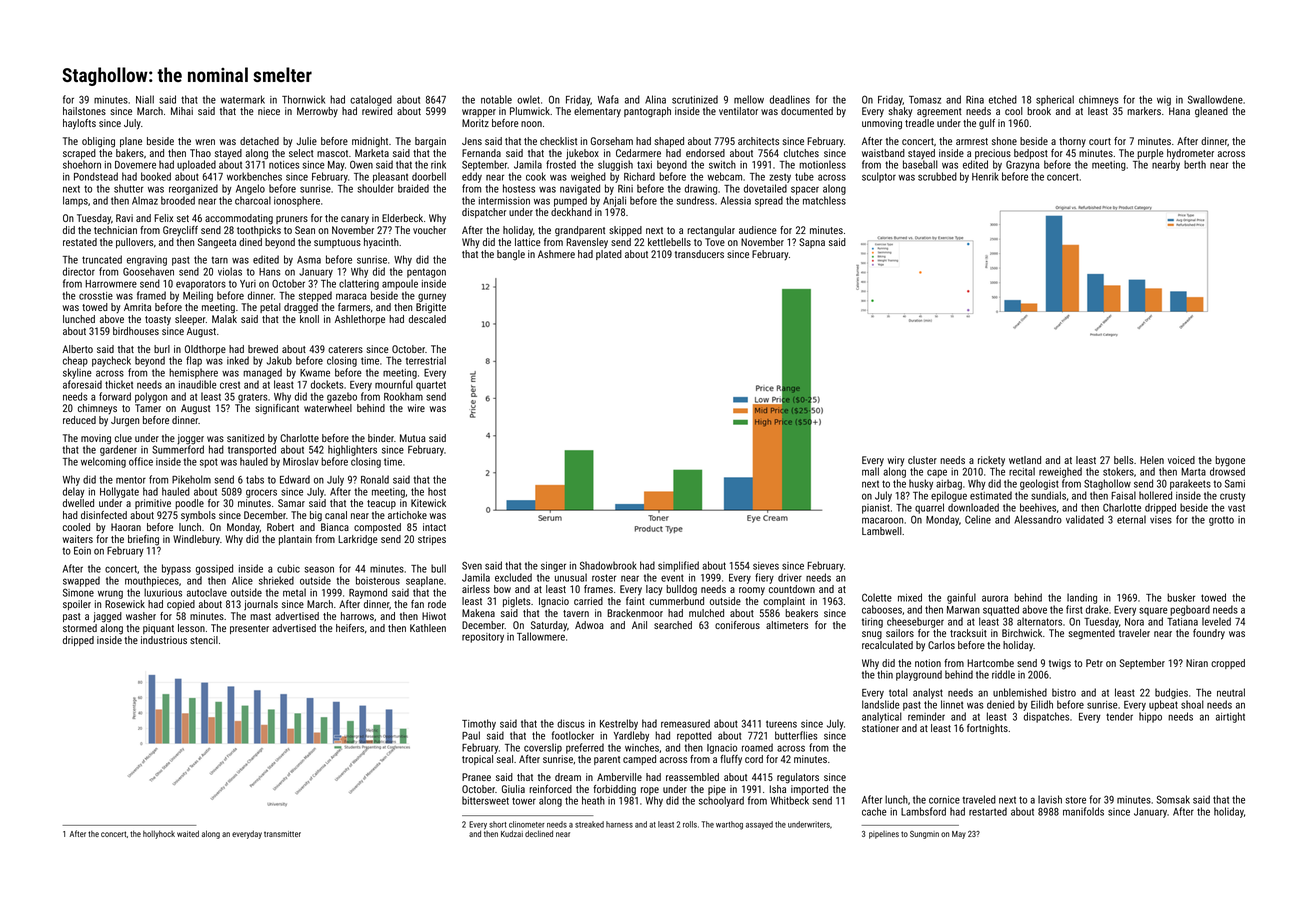  I want to click on sieves, so click(766, 566).
